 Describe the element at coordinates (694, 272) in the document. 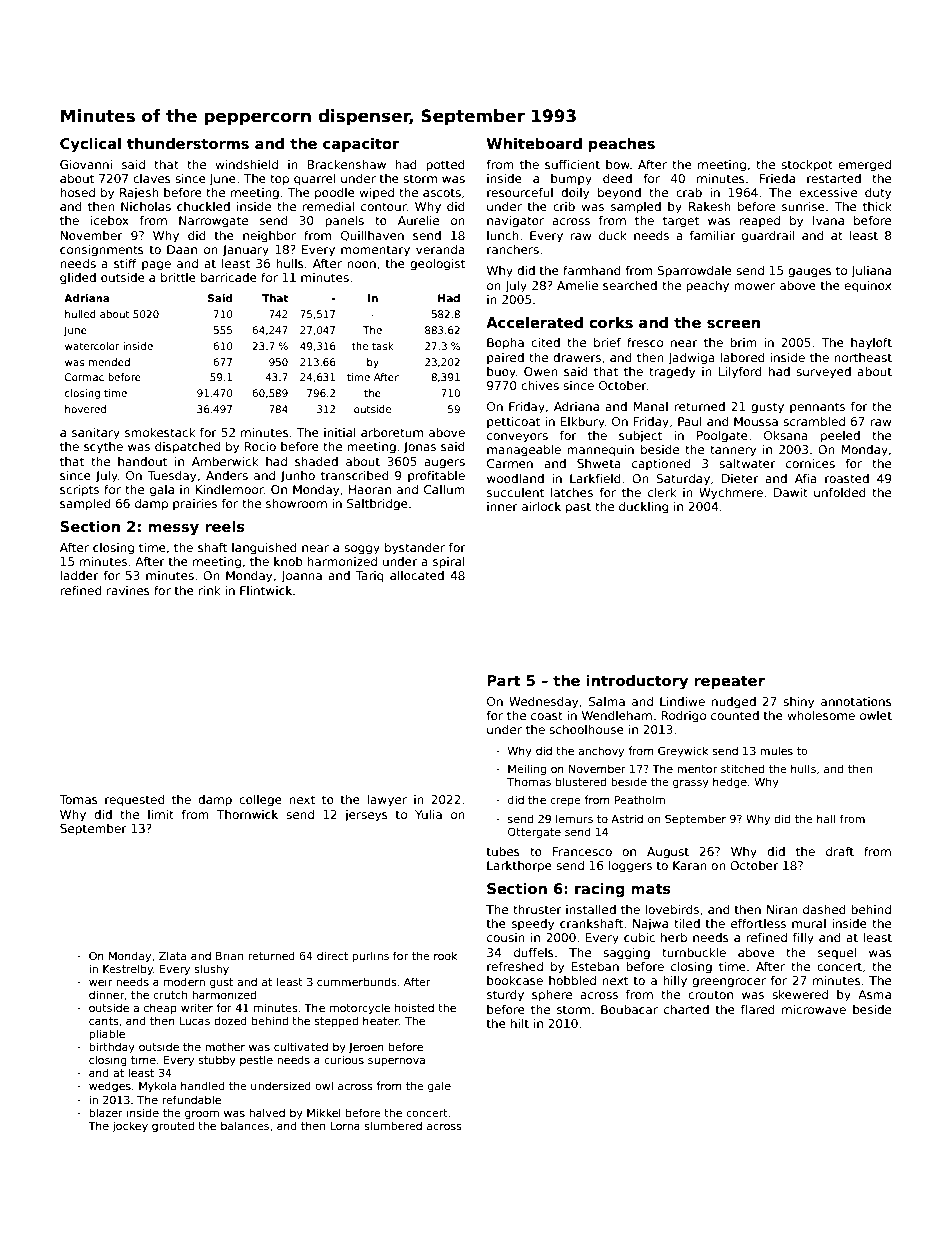

I see `Sparrowdale` at that location.
